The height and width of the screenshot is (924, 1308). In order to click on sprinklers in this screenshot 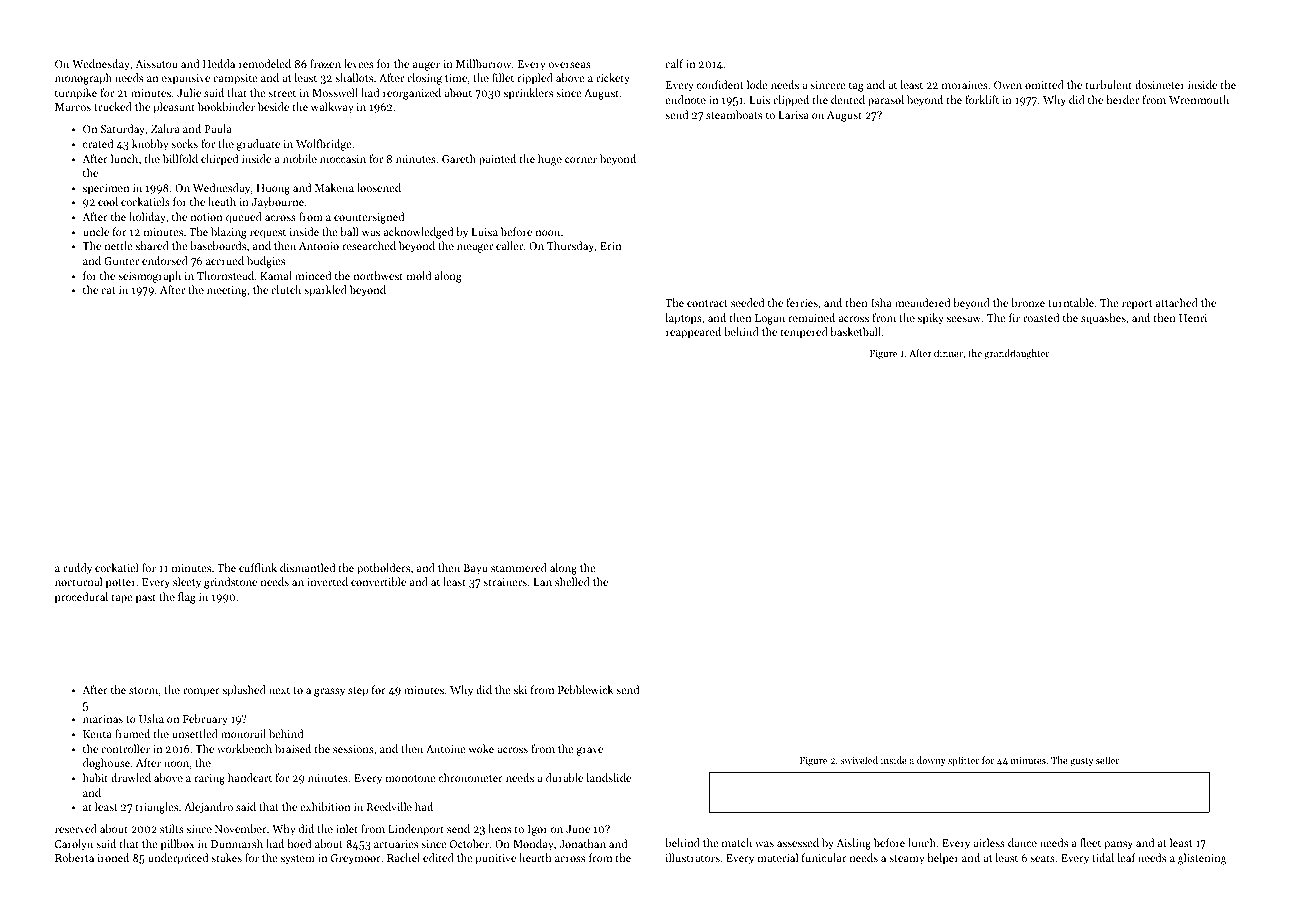, I will do `click(528, 94)`.
